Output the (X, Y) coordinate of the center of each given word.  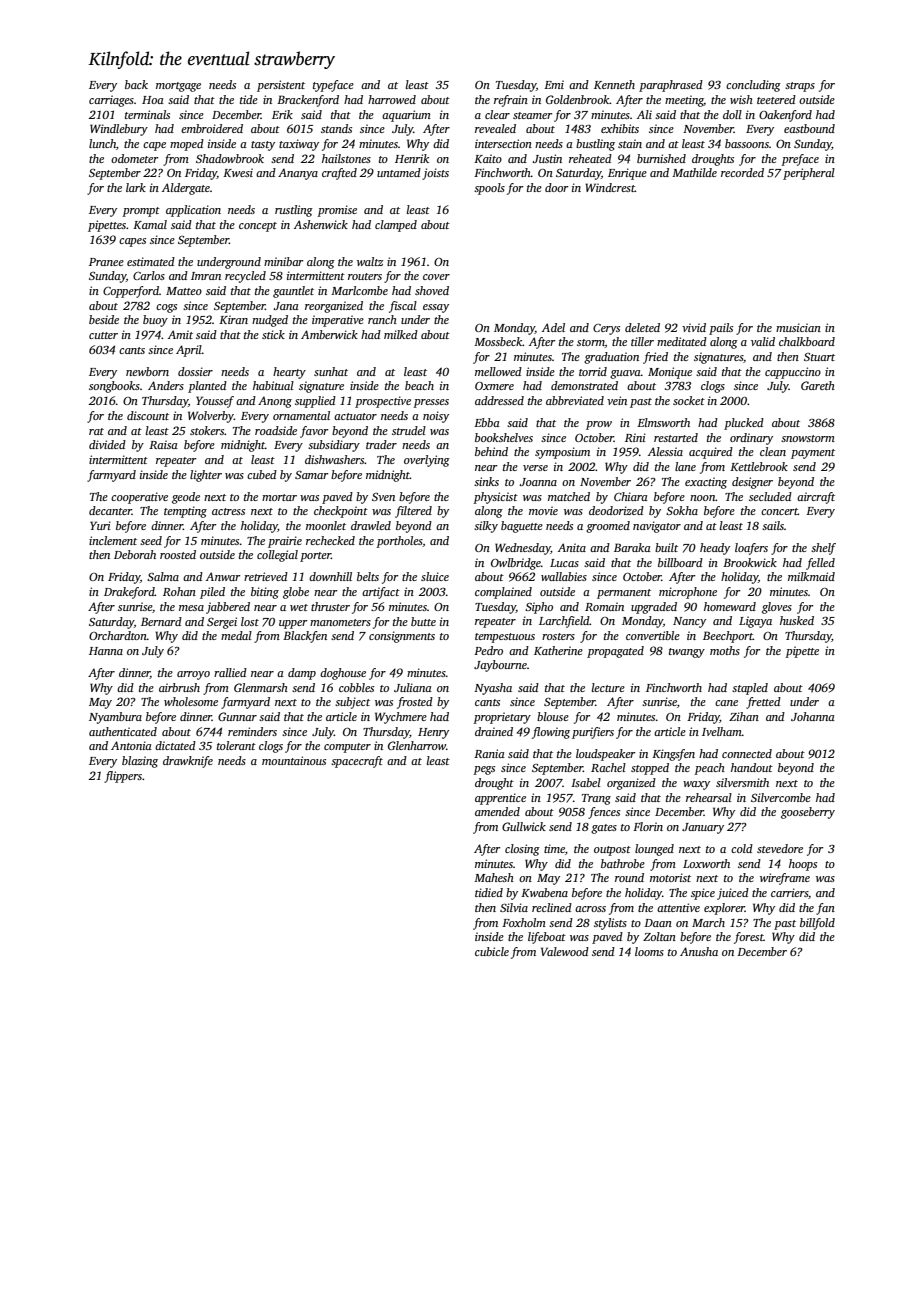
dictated (175, 745)
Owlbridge (516, 564)
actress (228, 511)
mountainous (294, 760)
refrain (511, 101)
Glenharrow (417, 745)
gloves (777, 608)
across (590, 909)
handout (752, 767)
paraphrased (671, 86)
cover (436, 277)
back (136, 84)
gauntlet (293, 292)
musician (798, 327)
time (554, 848)
